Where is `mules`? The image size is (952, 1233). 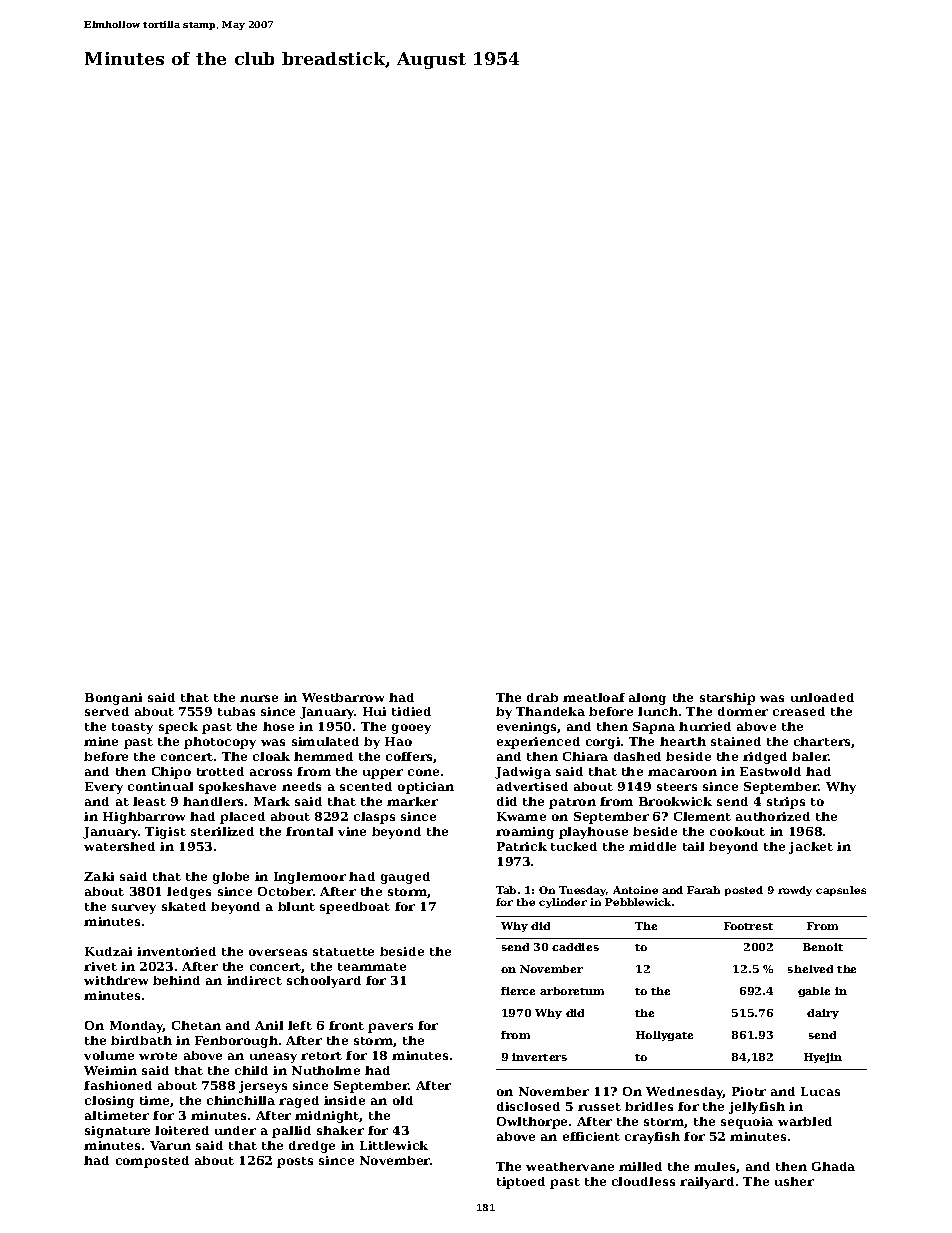 mules is located at coordinates (714, 1166).
